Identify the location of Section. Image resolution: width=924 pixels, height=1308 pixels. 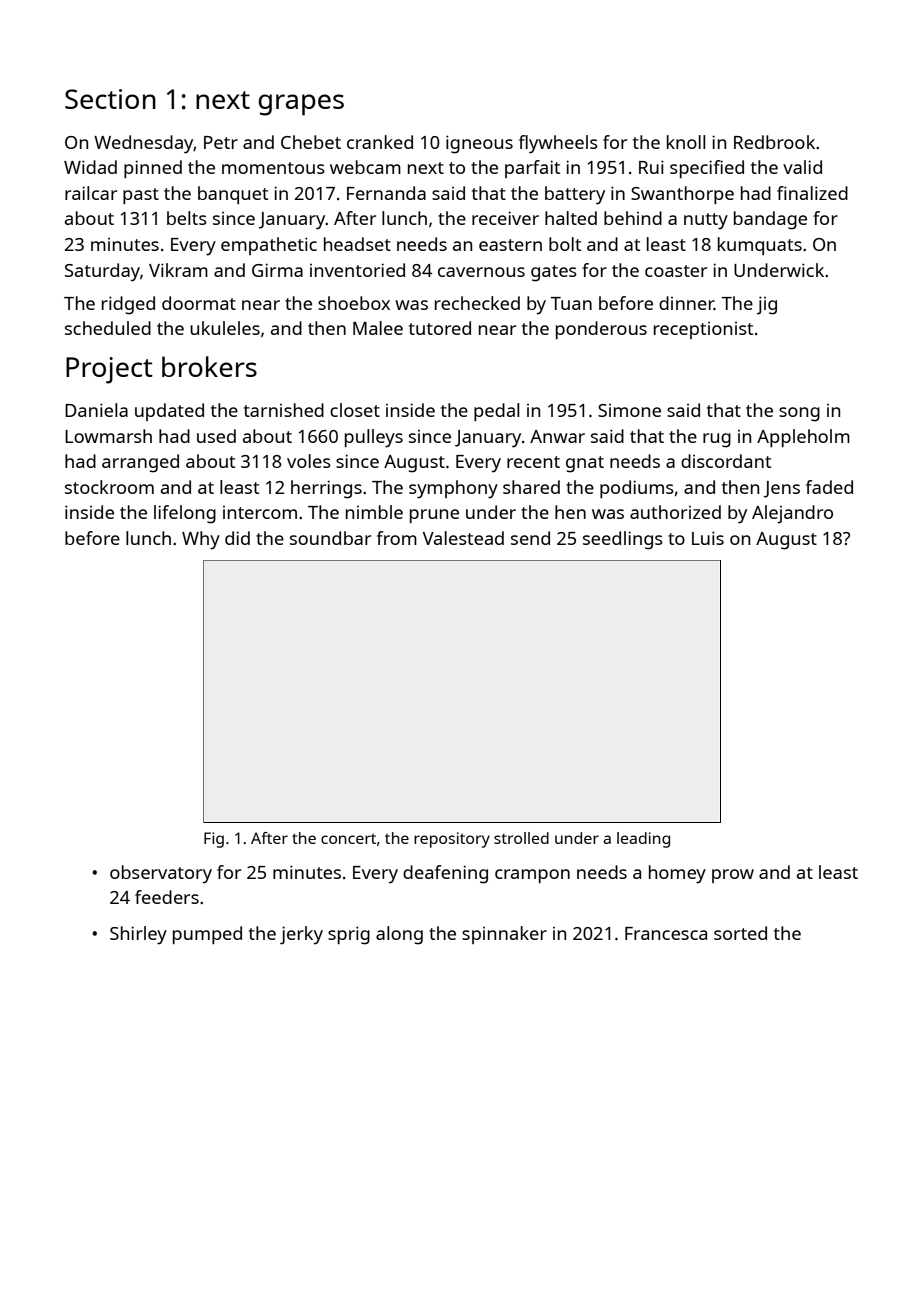
(110, 99).
